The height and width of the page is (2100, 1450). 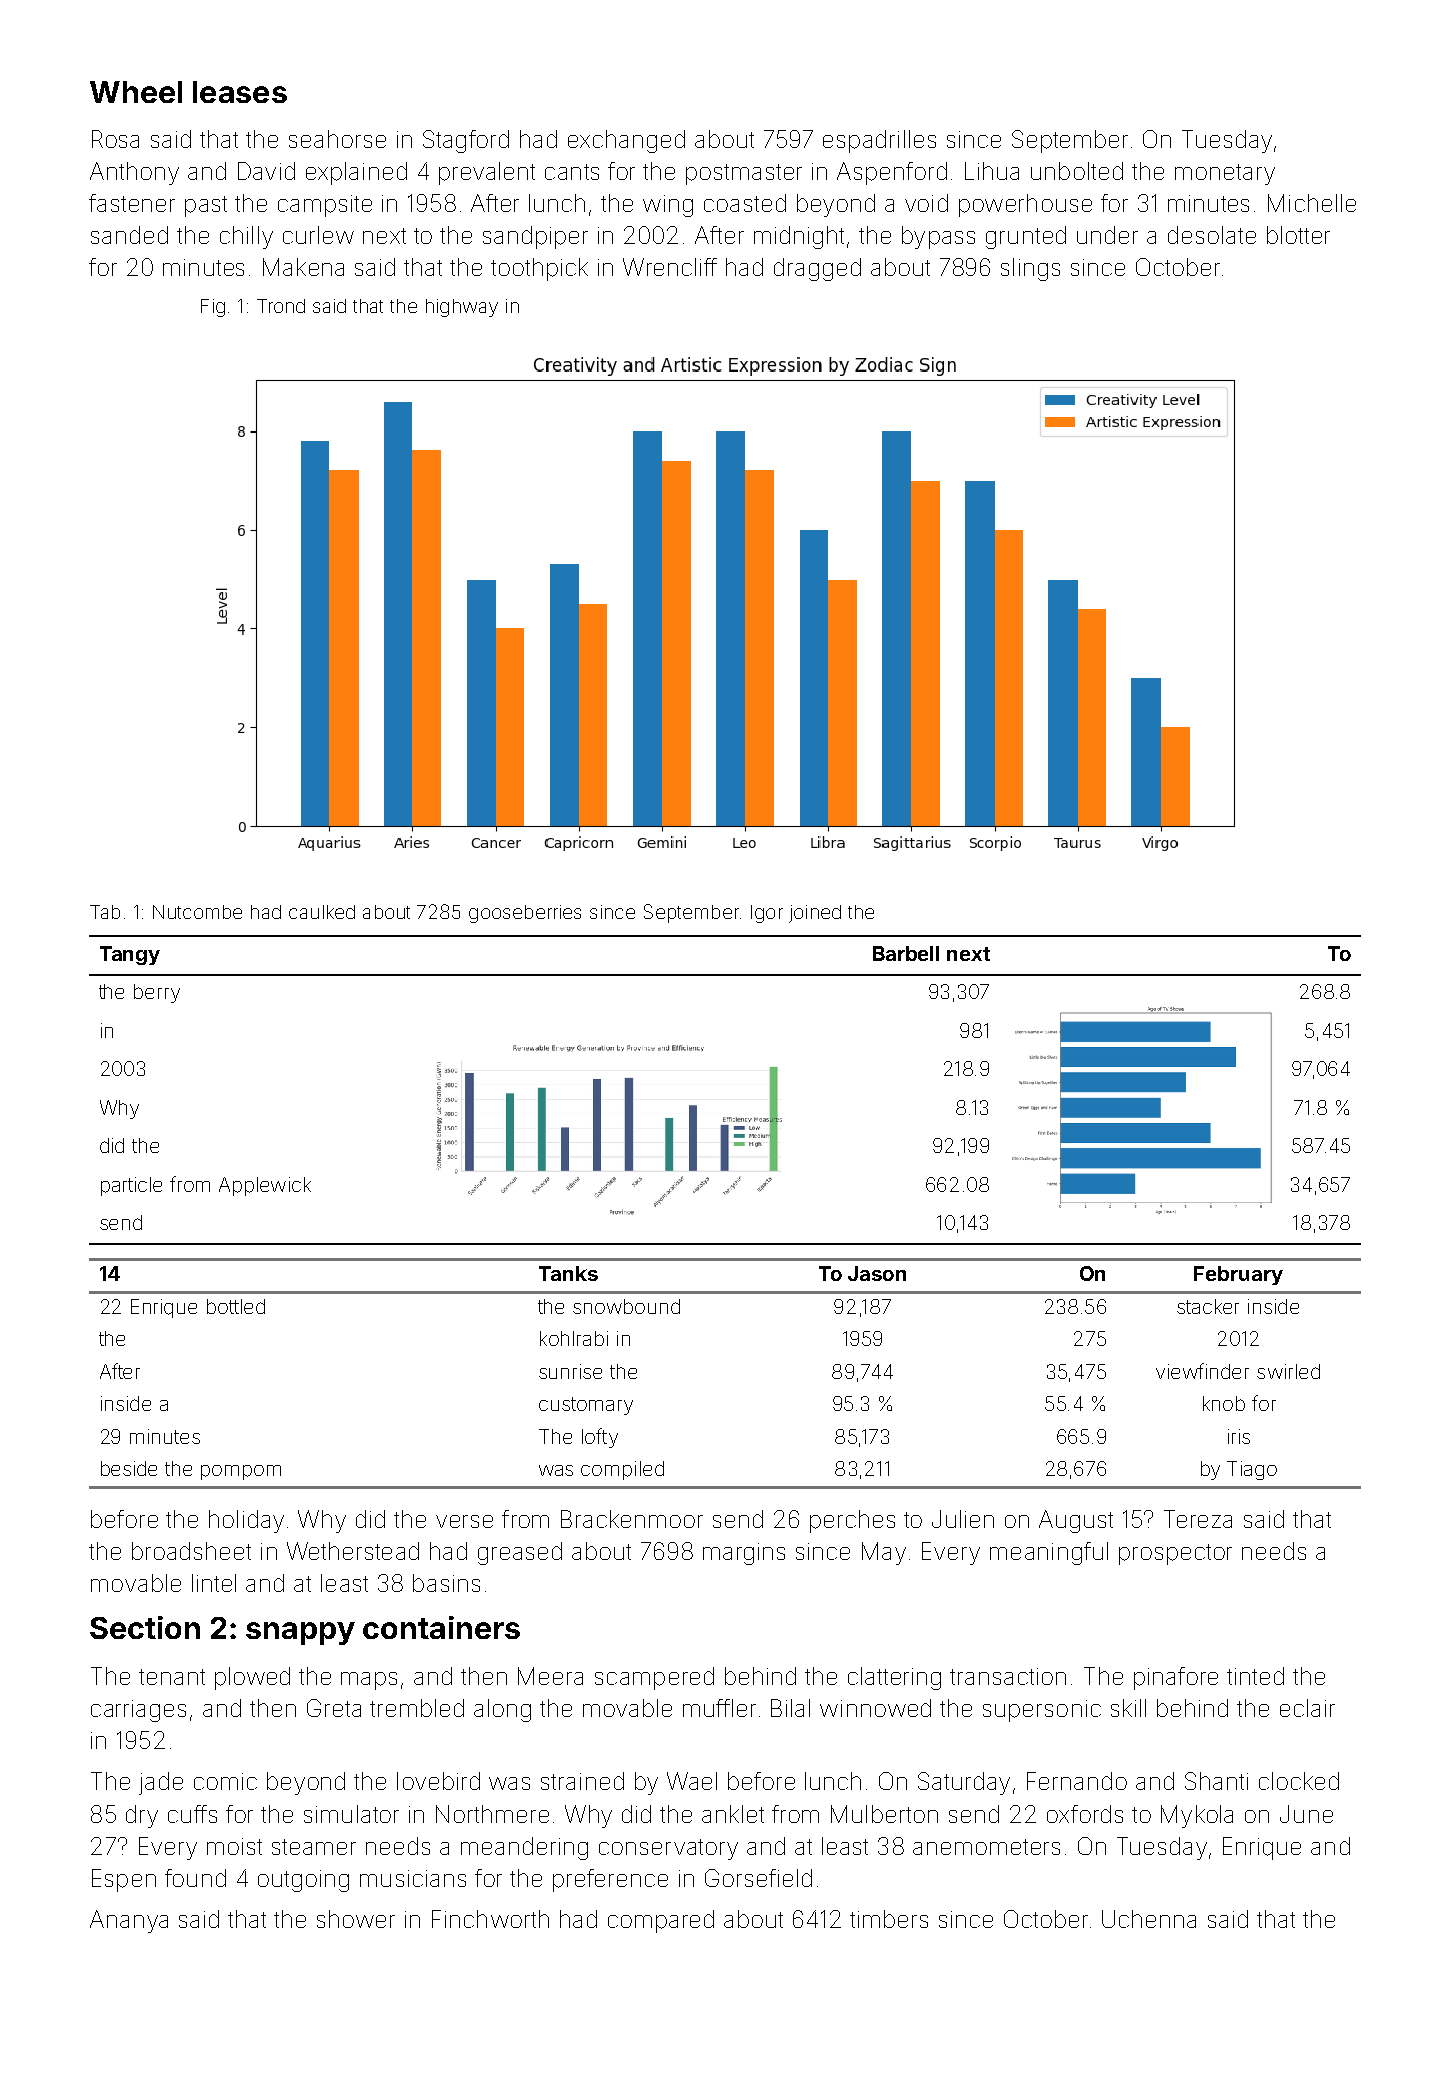 What do you see at coordinates (539, 269) in the page?
I see `toothpick` at bounding box center [539, 269].
